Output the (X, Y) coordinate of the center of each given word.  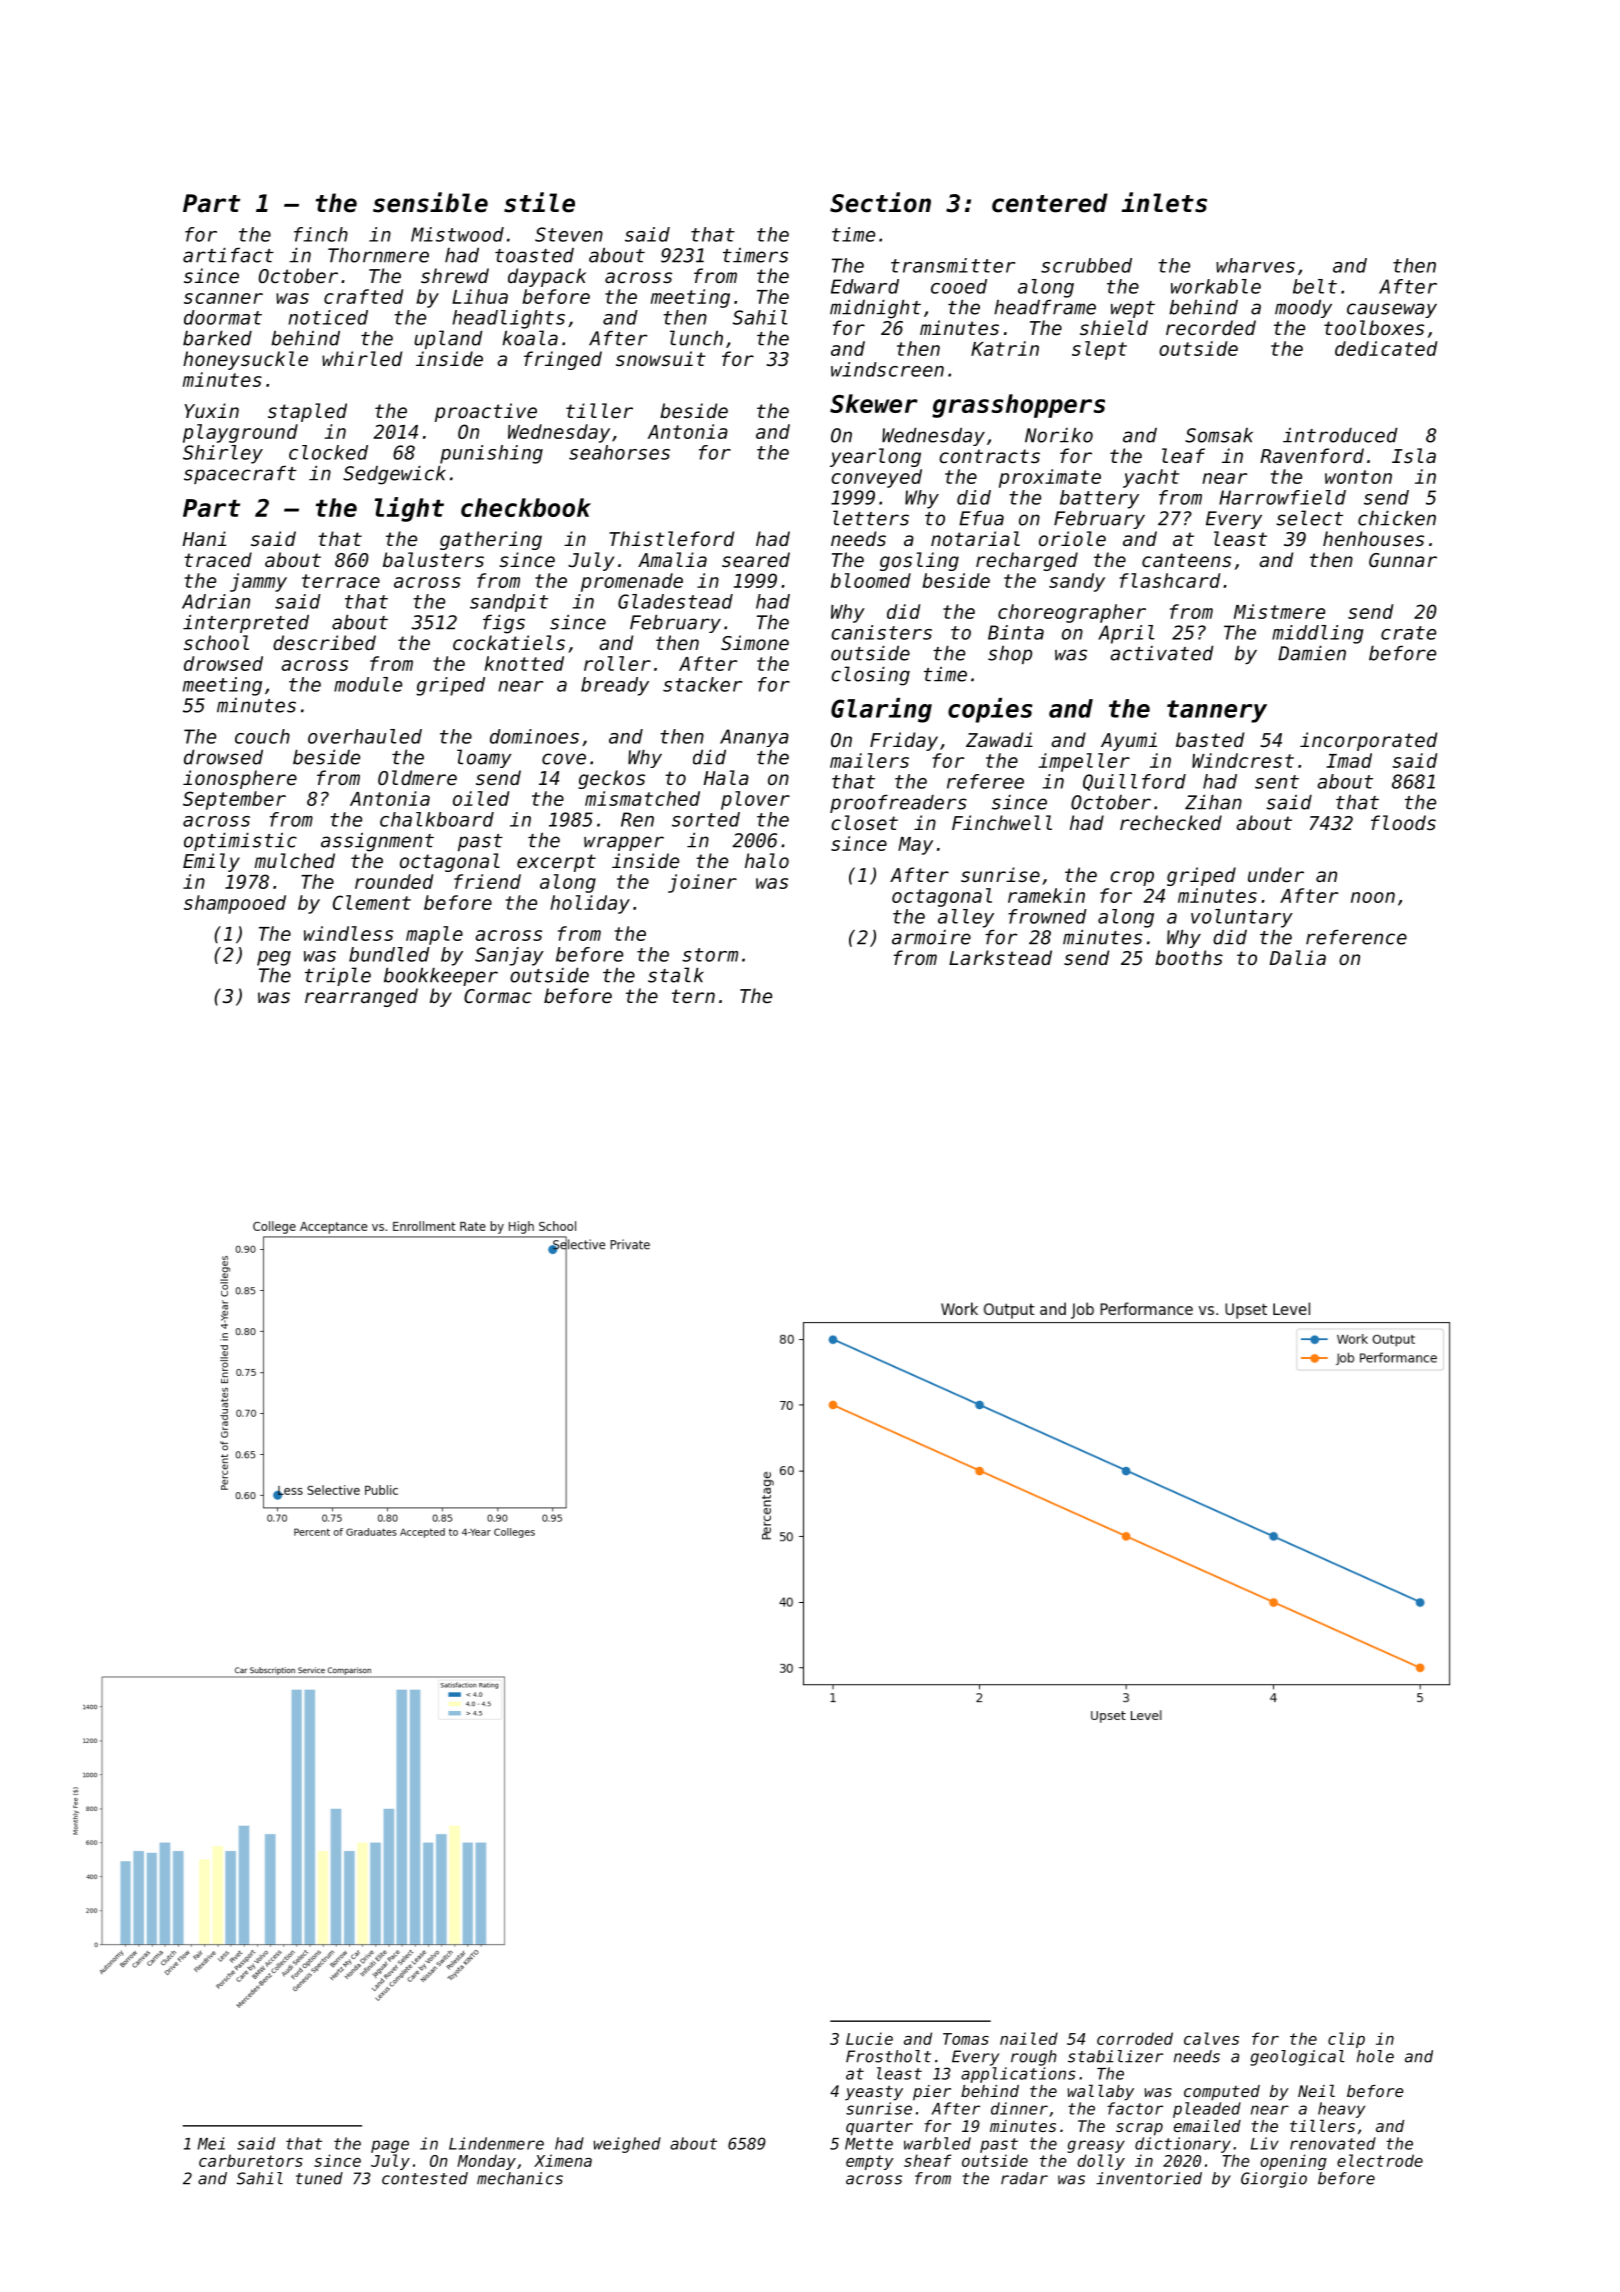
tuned (319, 2178)
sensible (430, 202)
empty (870, 2162)
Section (880, 202)
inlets (1164, 202)
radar (1024, 2178)
